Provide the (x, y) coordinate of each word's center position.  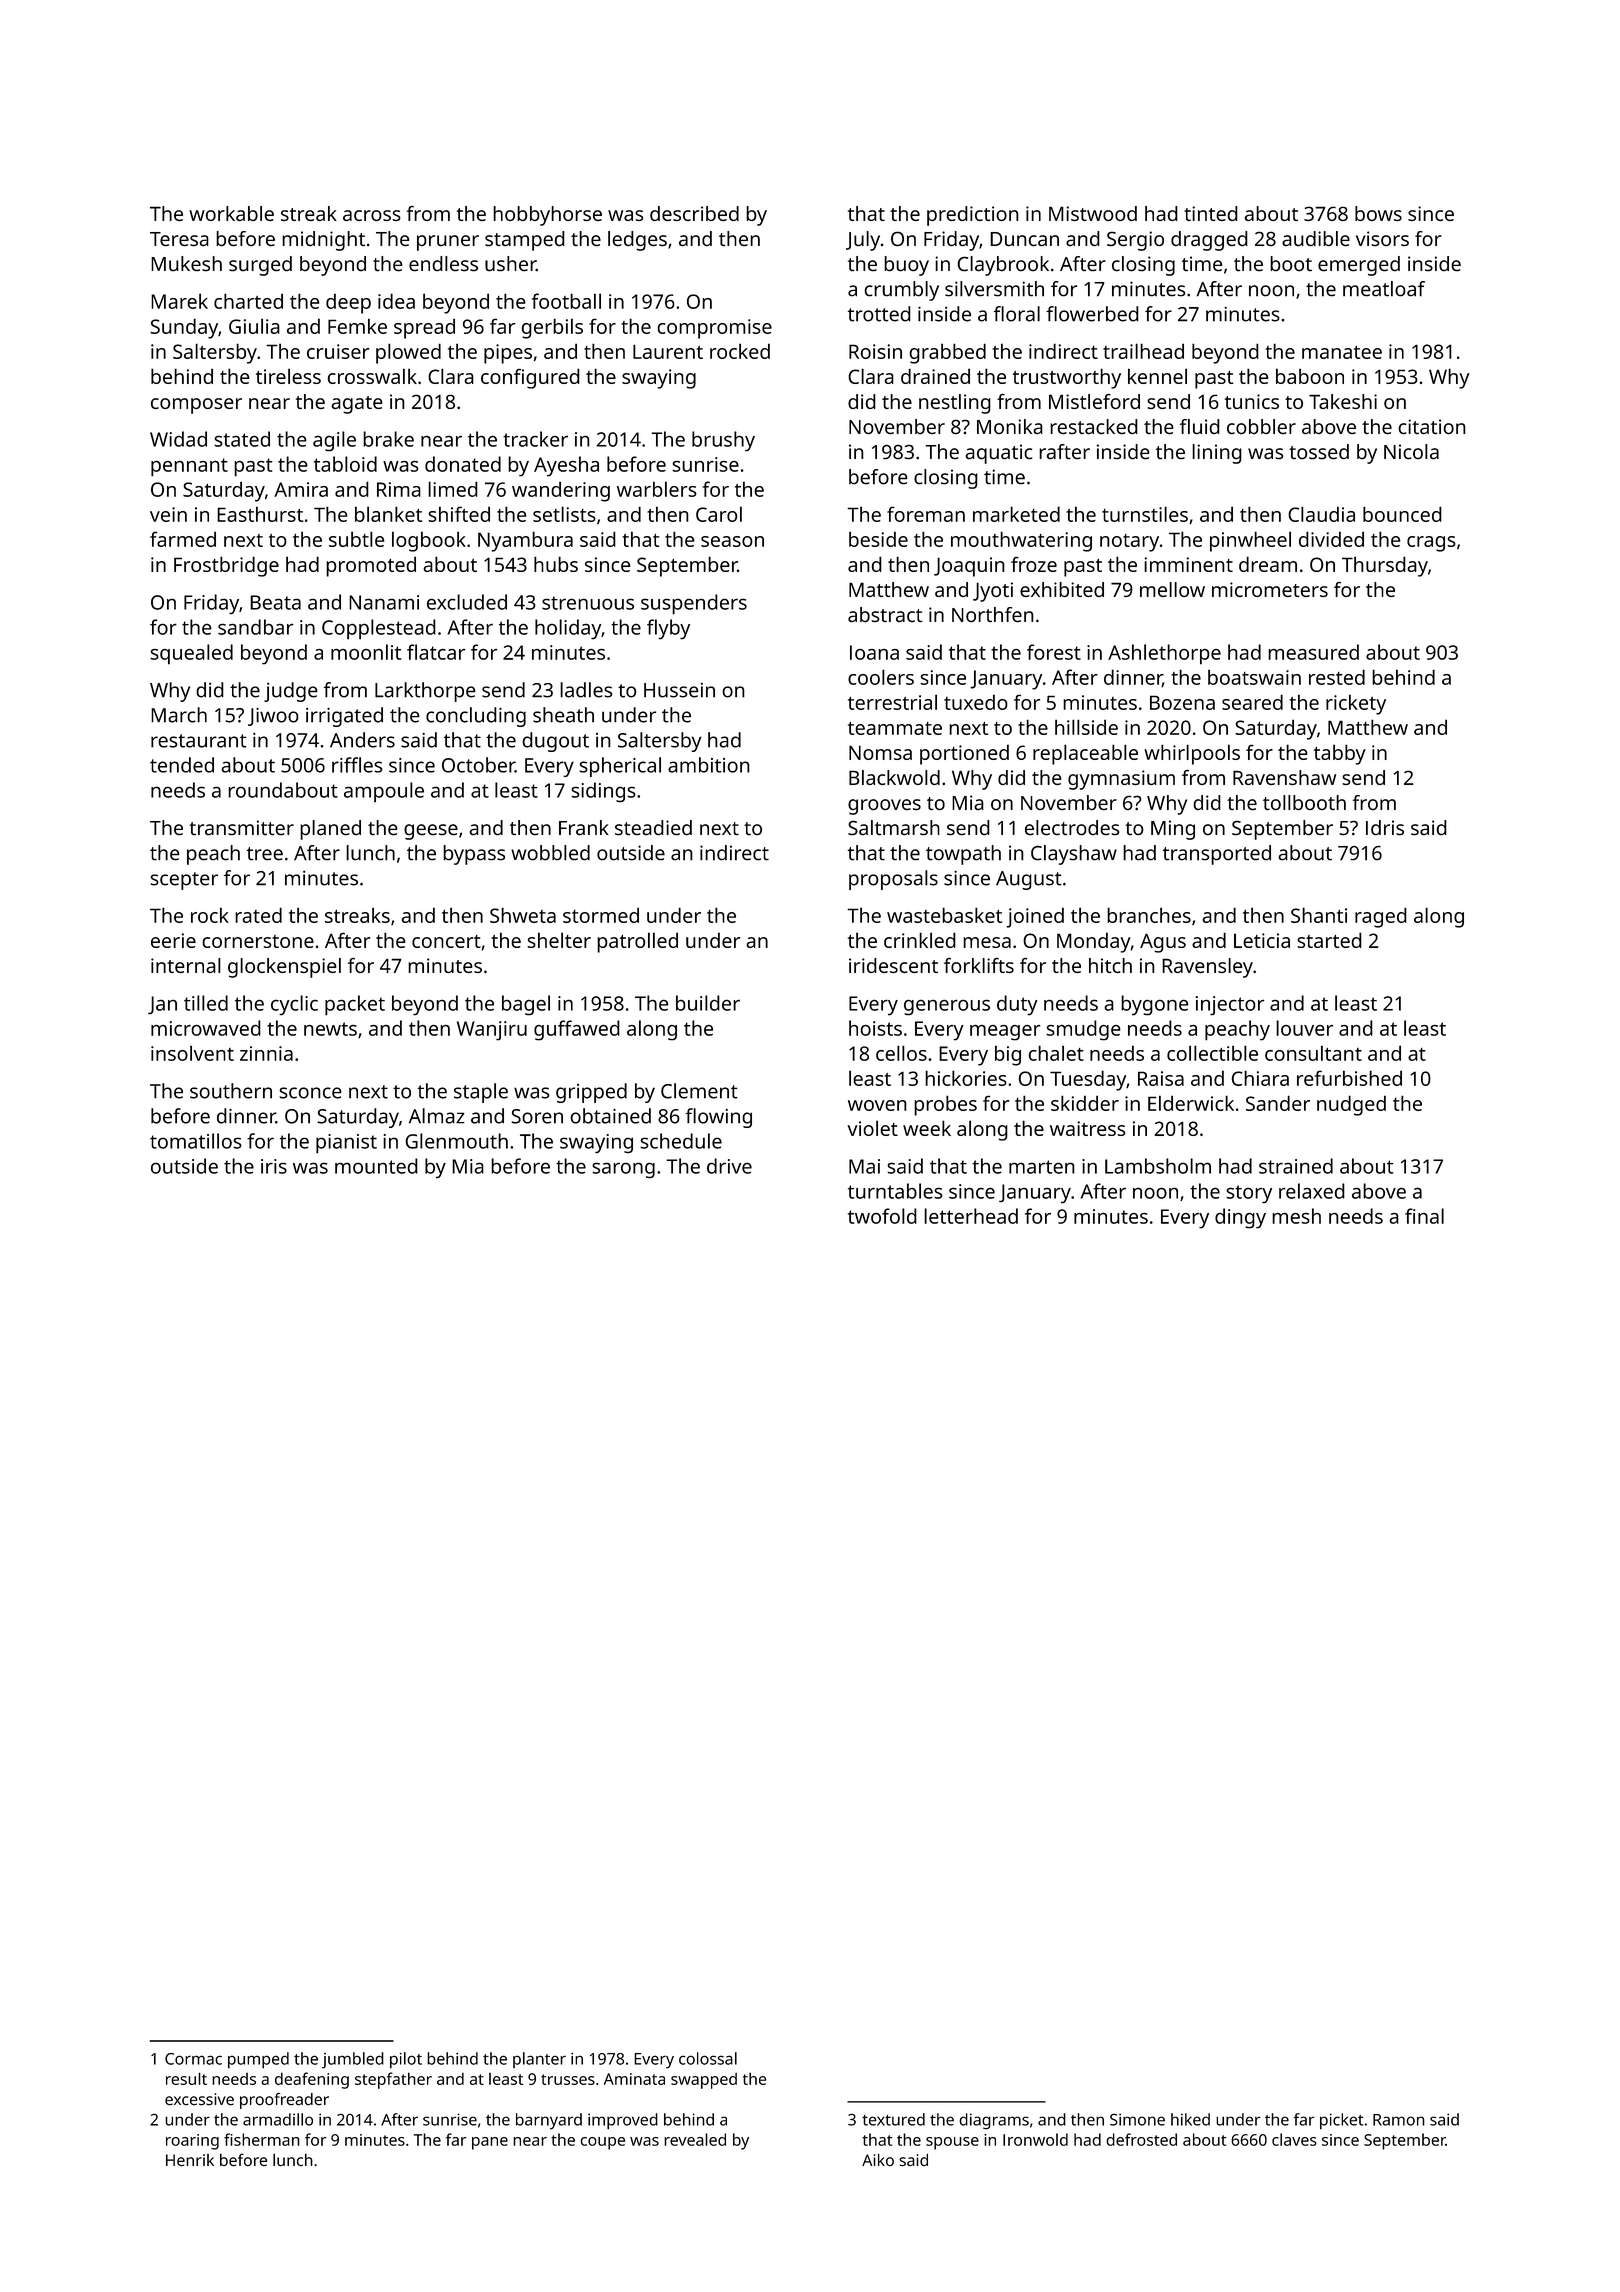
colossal (708, 2058)
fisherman (262, 2139)
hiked (1190, 2119)
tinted (1211, 213)
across (372, 215)
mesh (1296, 1216)
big (1008, 1055)
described (694, 213)
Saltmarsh (894, 827)
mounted (376, 1166)
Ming (1173, 830)
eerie (173, 940)
